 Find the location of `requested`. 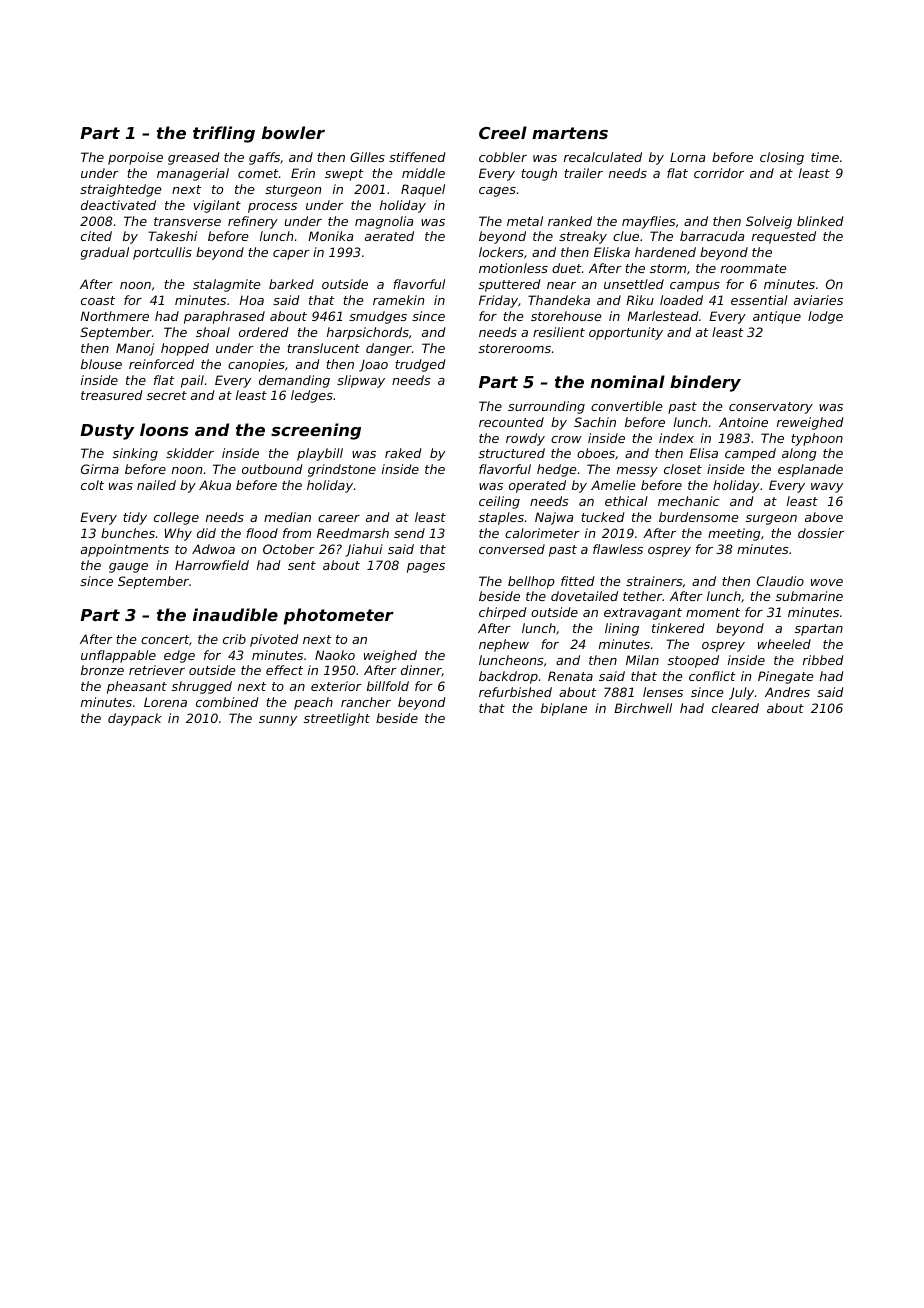

requested is located at coordinates (784, 237).
